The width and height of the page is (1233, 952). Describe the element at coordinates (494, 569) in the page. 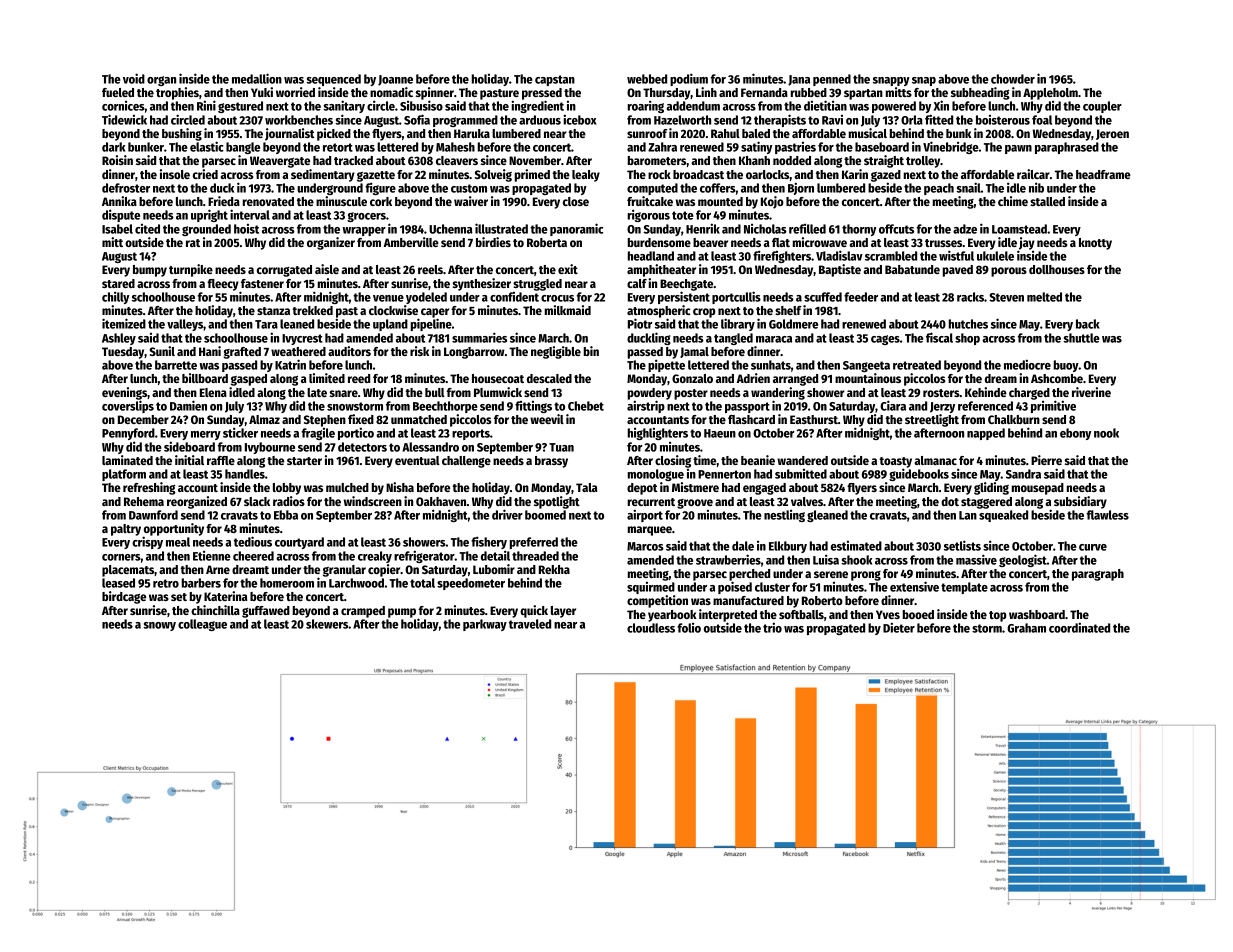

I see `Lubomir` at that location.
